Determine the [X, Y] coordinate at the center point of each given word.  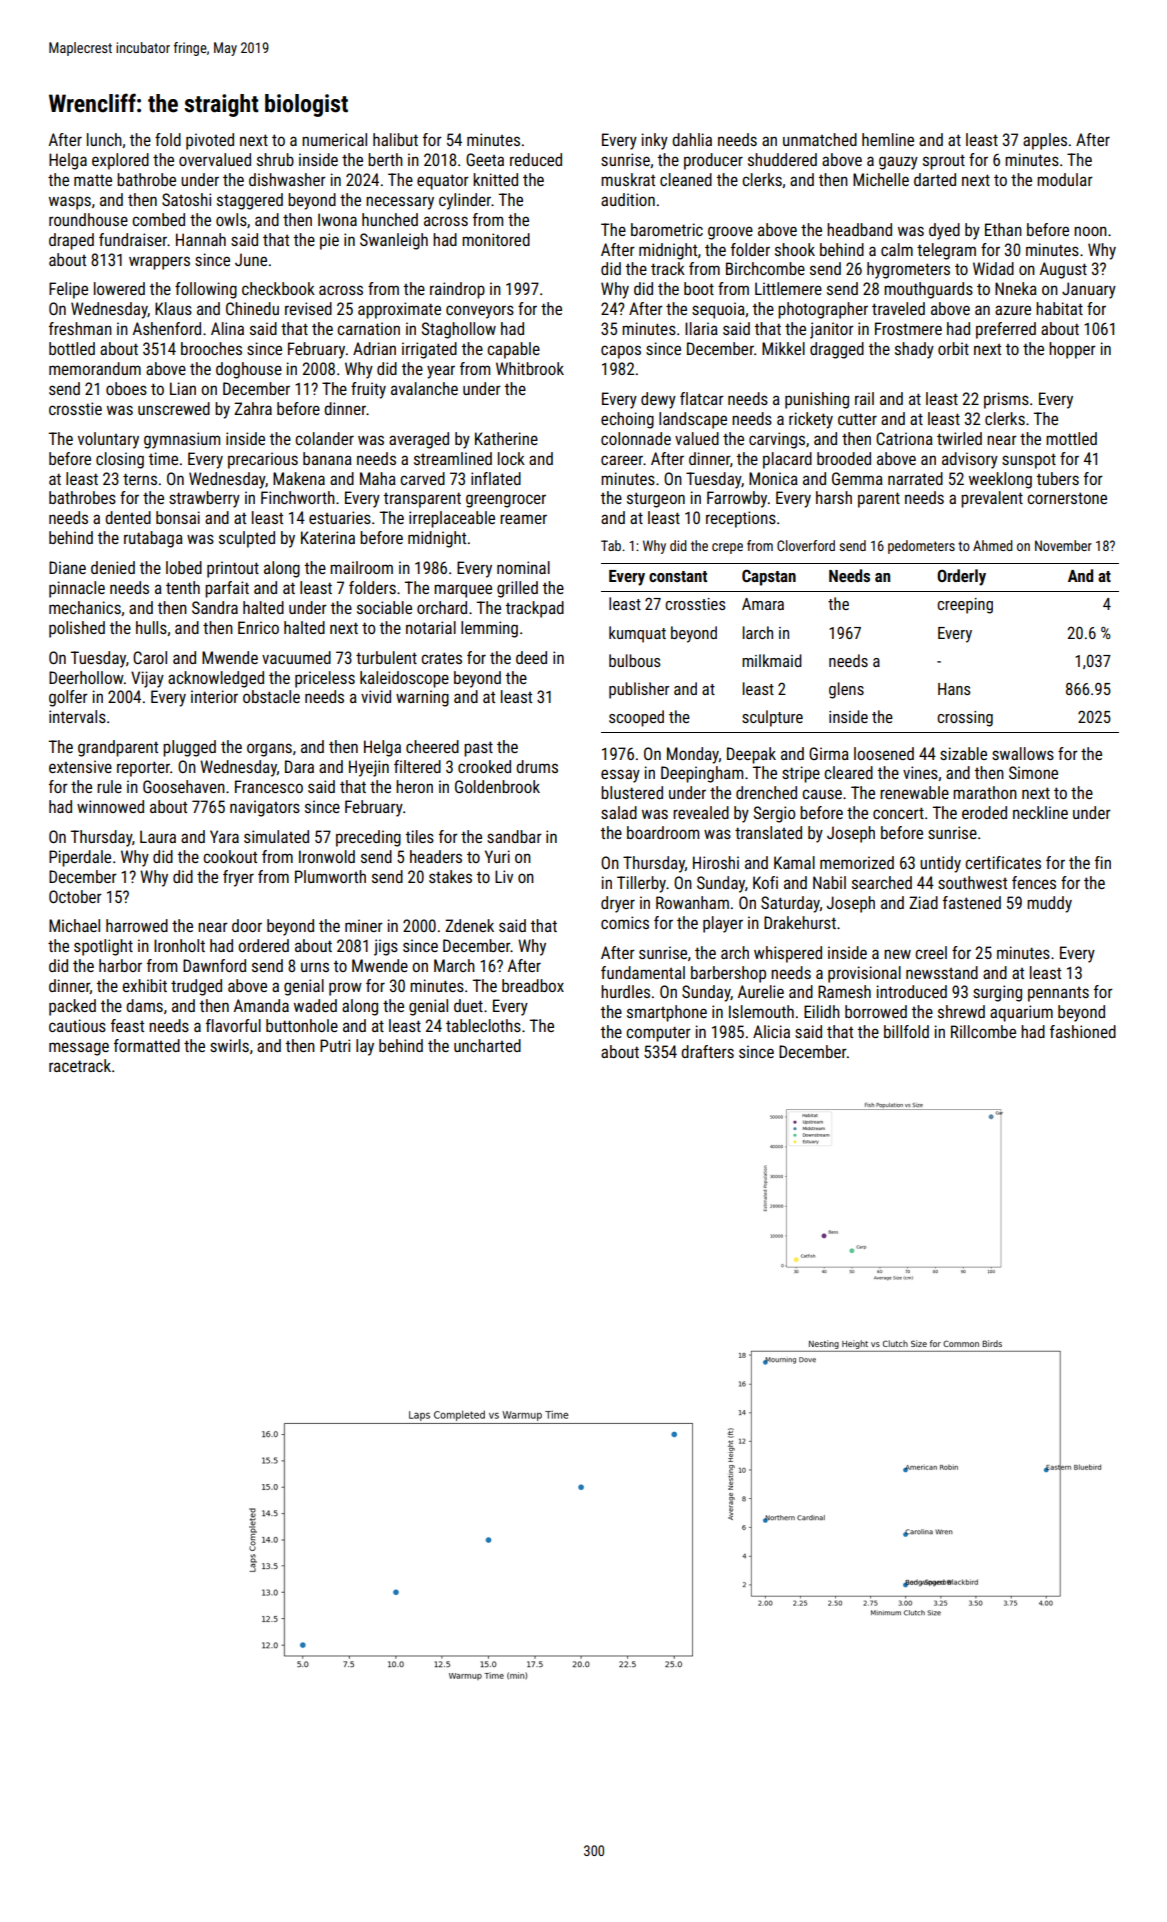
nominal [523, 567]
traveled [898, 308]
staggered [250, 201]
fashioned [1083, 1031]
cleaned [686, 179]
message [79, 1049]
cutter [857, 419]
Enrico [258, 627]
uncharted [487, 1045]
